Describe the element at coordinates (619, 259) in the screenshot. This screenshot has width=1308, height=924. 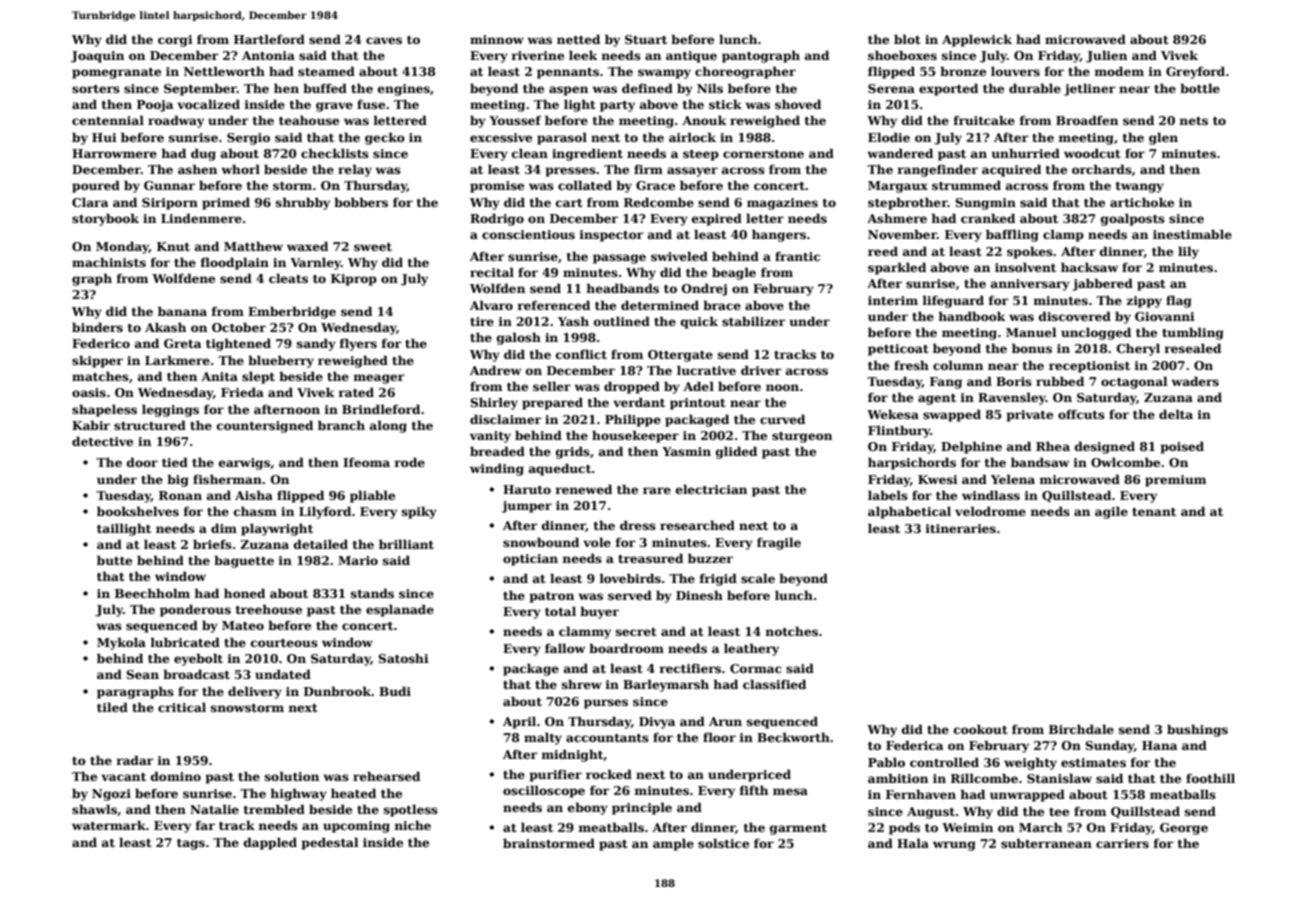
I see `passage` at that location.
